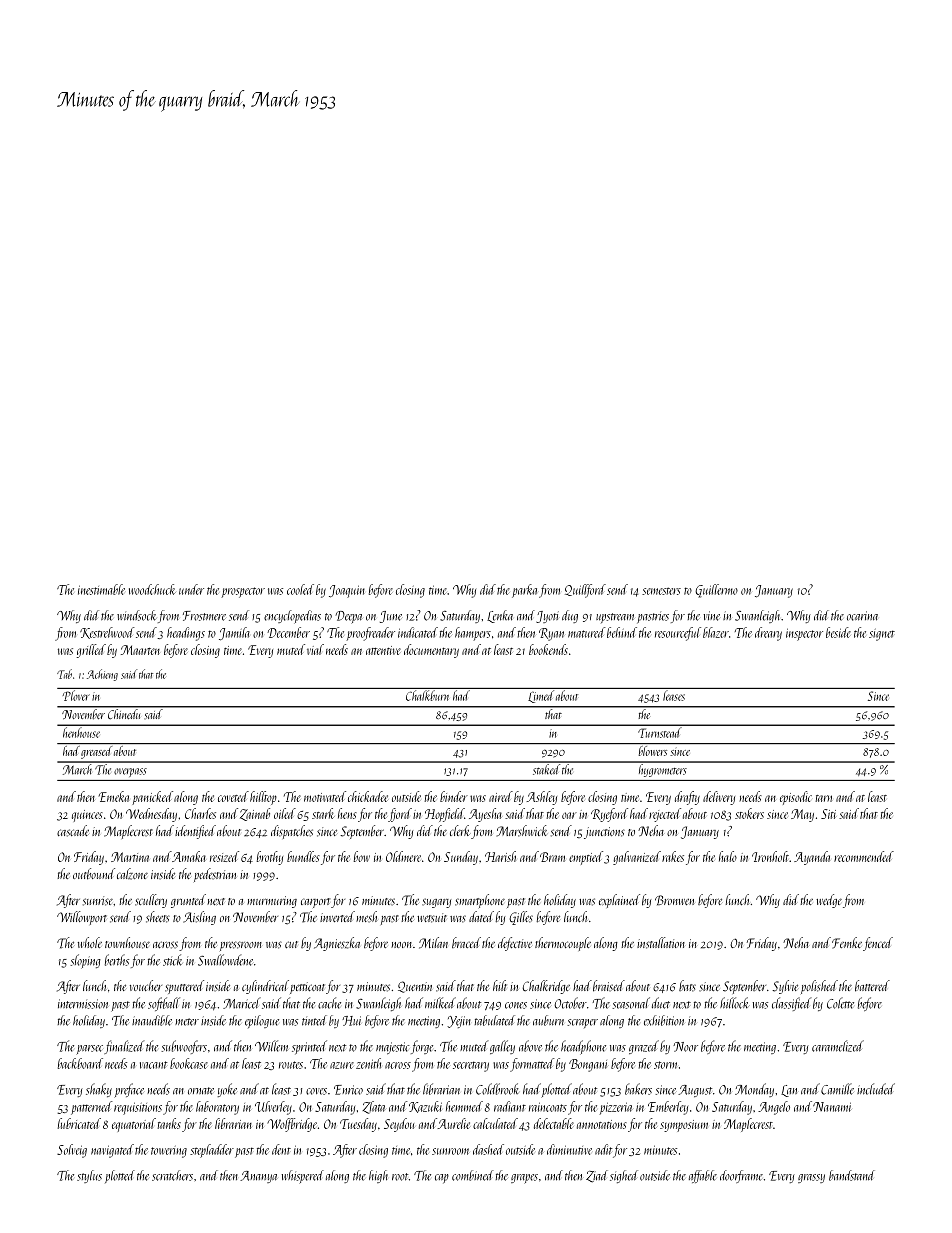 This screenshot has height=1233, width=952. What do you see at coordinates (862, 616) in the screenshot?
I see `ocarina` at bounding box center [862, 616].
